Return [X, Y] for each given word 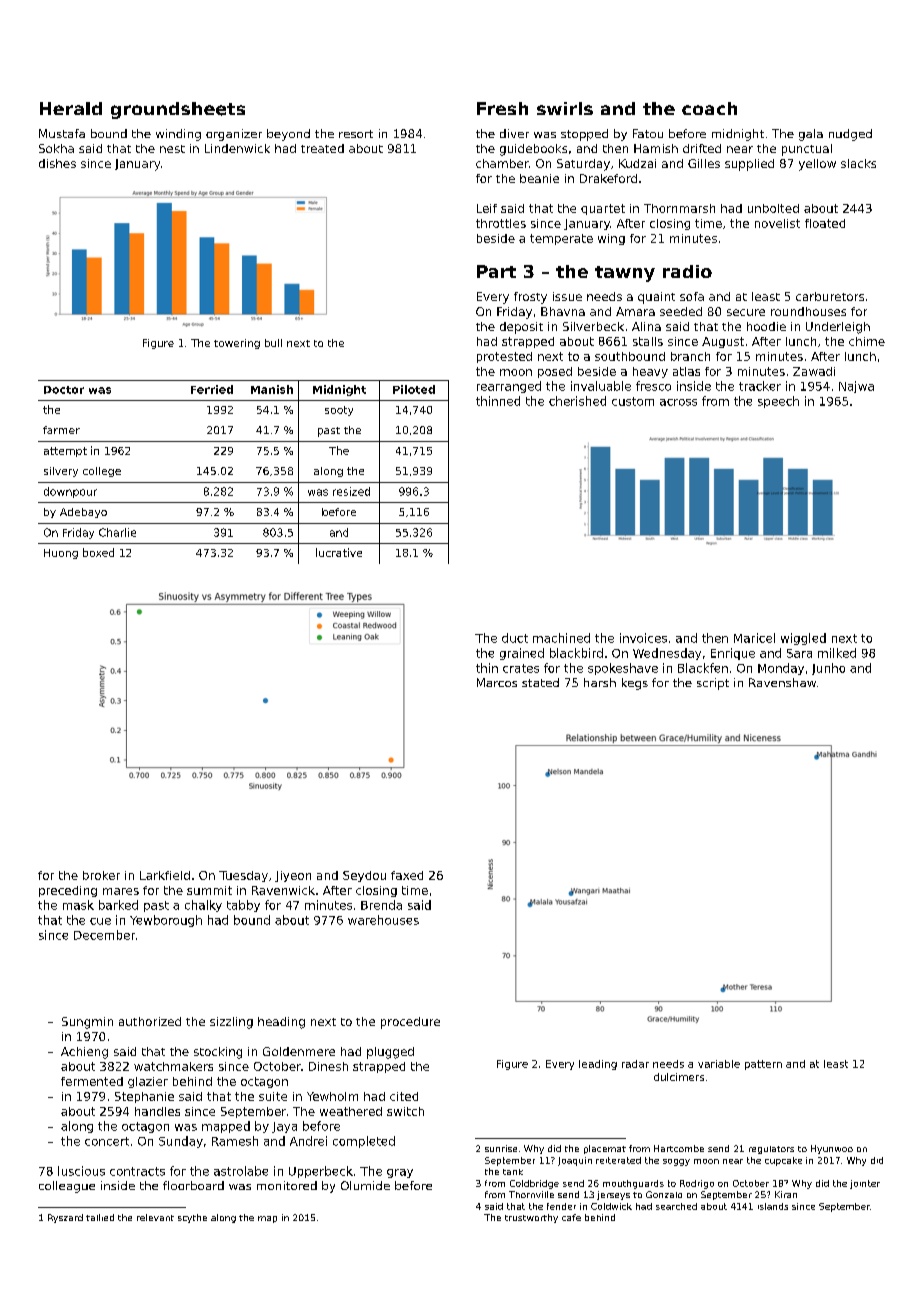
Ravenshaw [782, 682]
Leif [487, 208]
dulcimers [679, 1077]
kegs [635, 684]
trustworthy [531, 1218]
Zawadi [814, 371]
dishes [57, 163]
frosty [530, 298]
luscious [81, 1171]
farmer [61, 430]
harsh [600, 682]
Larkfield [165, 875]
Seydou [364, 876]
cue [100, 921]
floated [825, 223]
